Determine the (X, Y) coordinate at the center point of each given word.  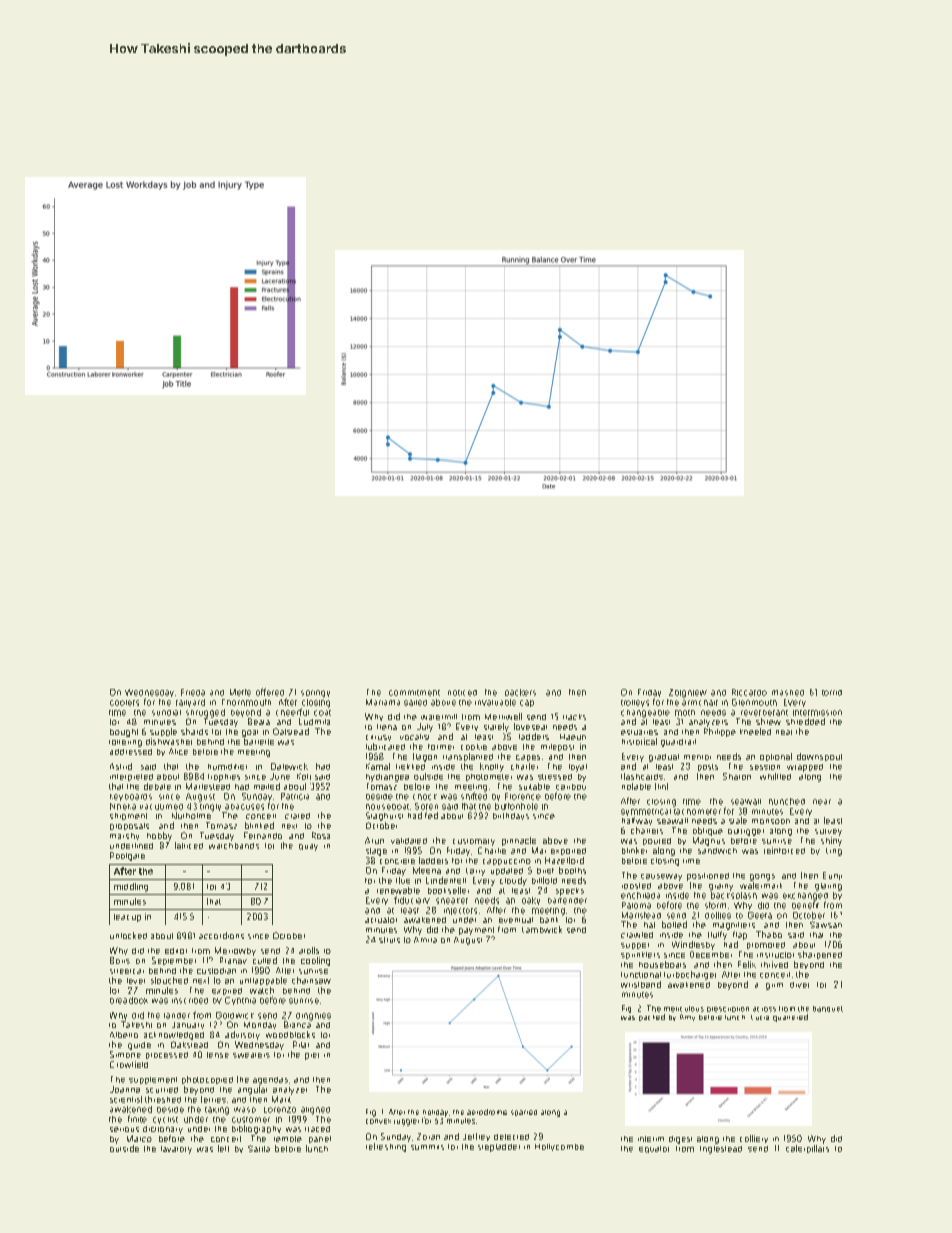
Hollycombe (559, 1147)
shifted (474, 796)
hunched (787, 801)
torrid (832, 693)
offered (270, 692)
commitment (414, 693)
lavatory (176, 1150)
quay (308, 847)
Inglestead (721, 1150)
